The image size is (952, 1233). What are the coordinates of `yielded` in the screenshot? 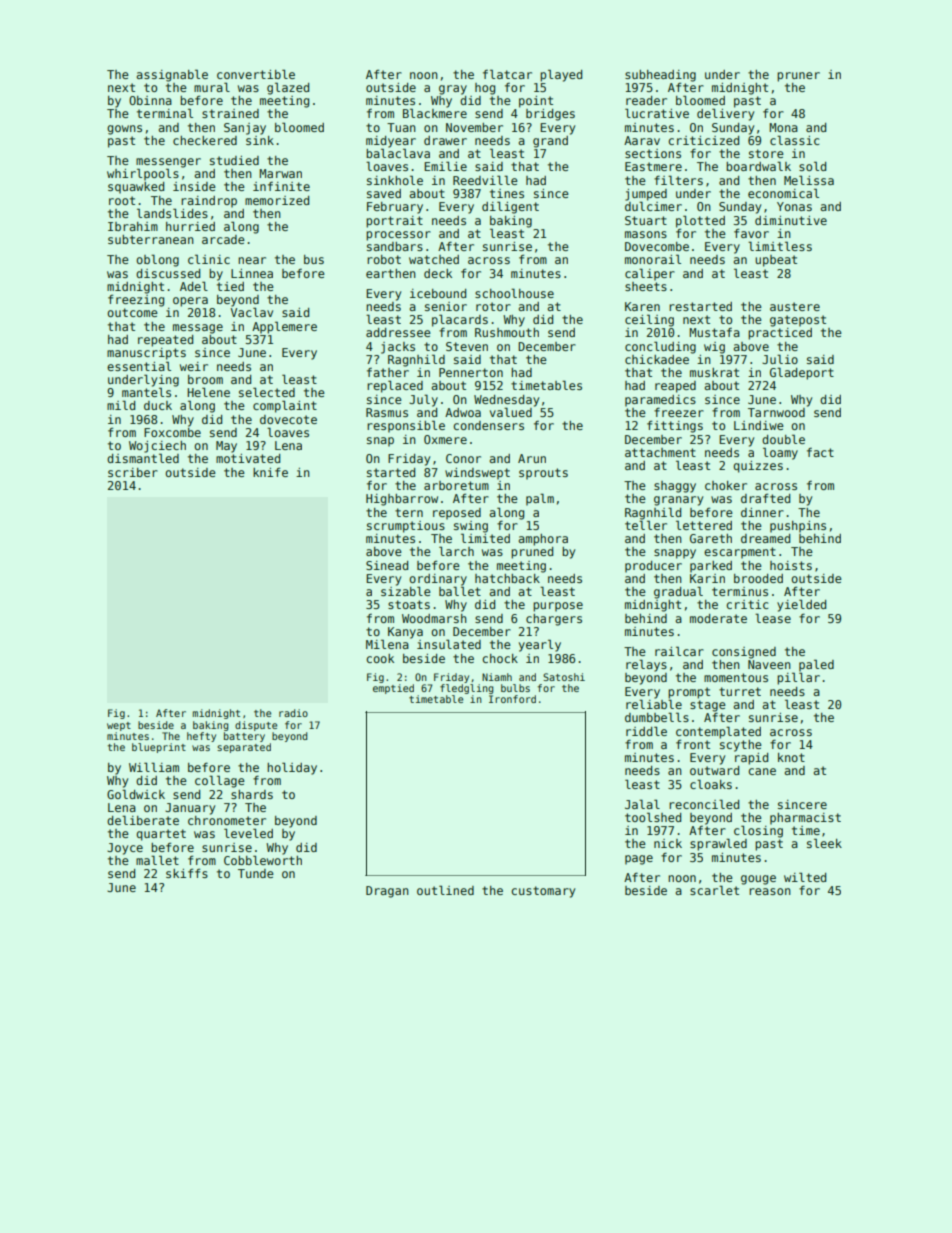 It's located at (801, 605).
